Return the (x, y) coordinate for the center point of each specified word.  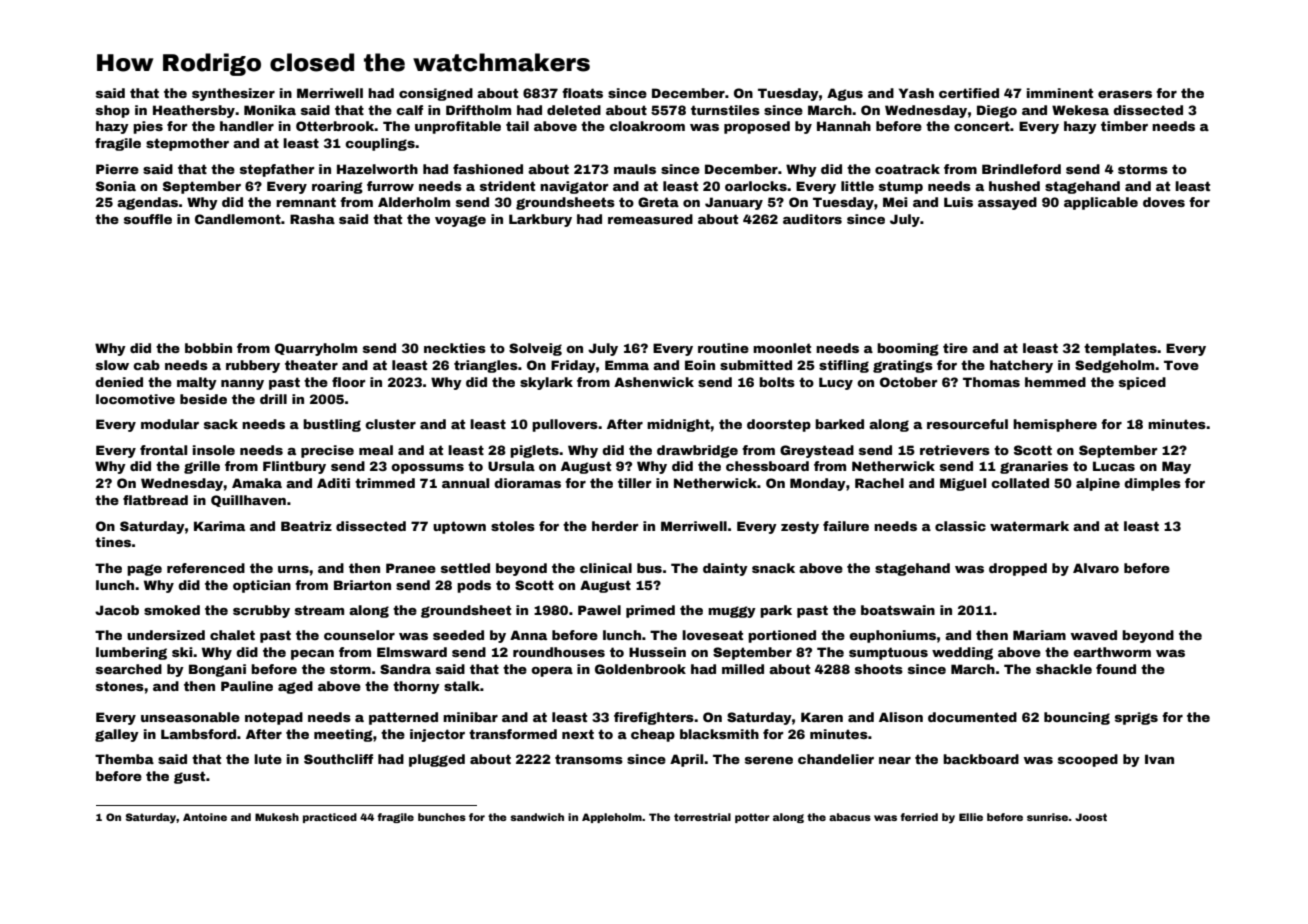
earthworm (1112, 652)
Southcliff (338, 759)
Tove (1181, 365)
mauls (635, 169)
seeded (458, 635)
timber (1124, 126)
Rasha (312, 219)
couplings (380, 144)
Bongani (217, 670)
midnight (678, 425)
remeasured (650, 219)
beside (203, 399)
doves (1164, 202)
